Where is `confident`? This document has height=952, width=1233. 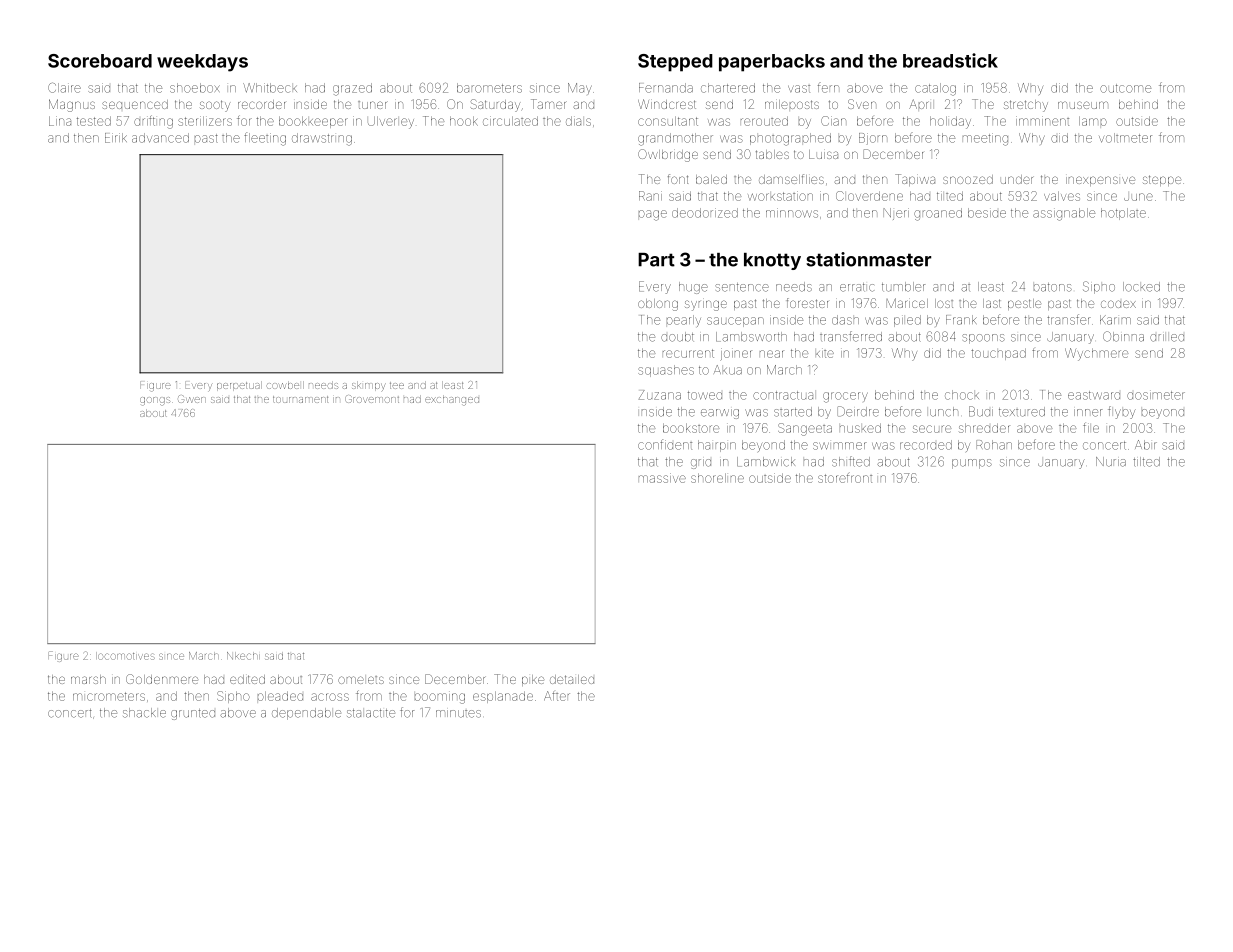
confident is located at coordinates (665, 444).
